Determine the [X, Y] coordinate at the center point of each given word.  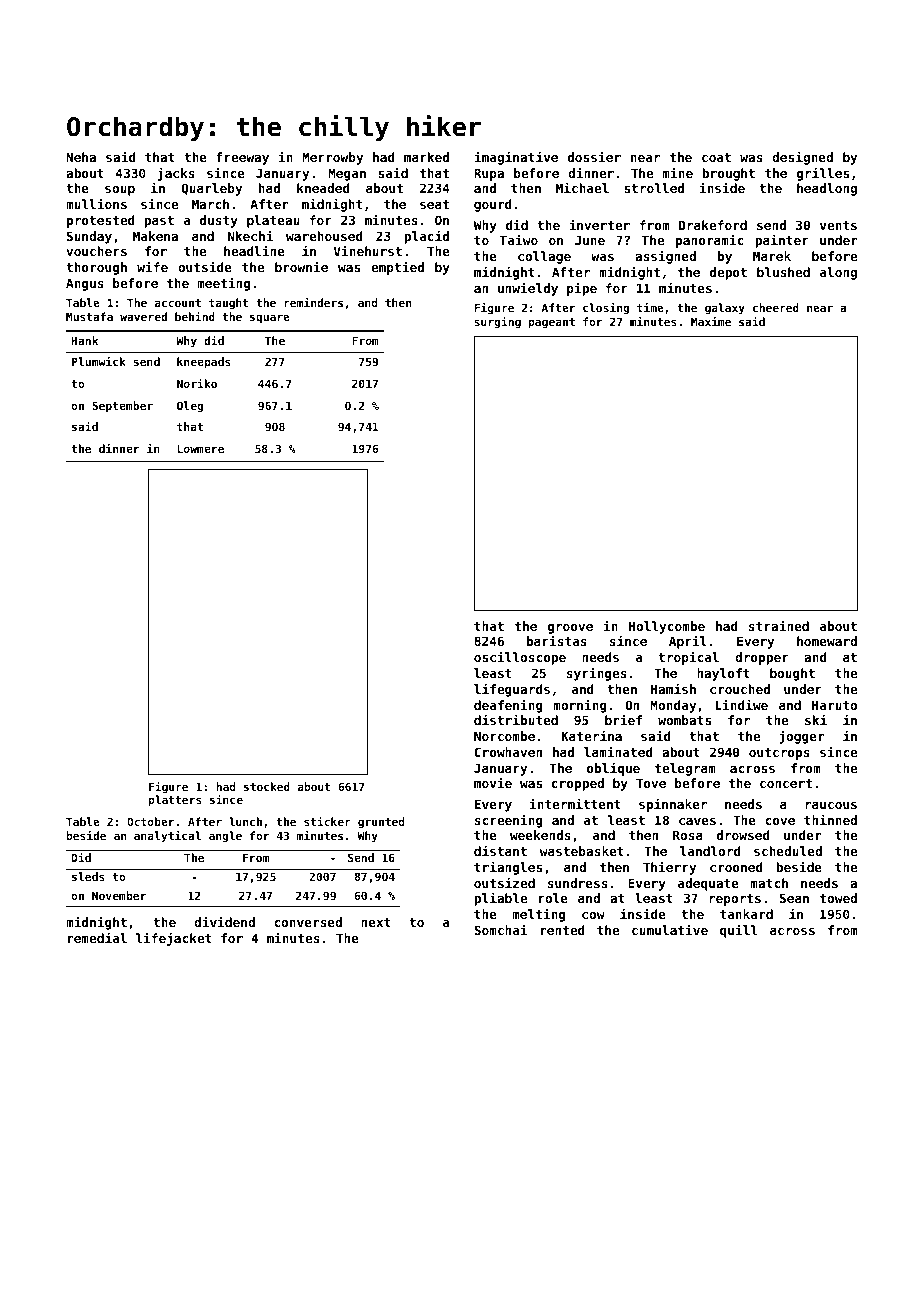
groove [570, 629]
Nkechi [250, 235]
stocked [267, 786]
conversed [308, 922]
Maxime [711, 321]
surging [497, 323]
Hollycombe [667, 627]
